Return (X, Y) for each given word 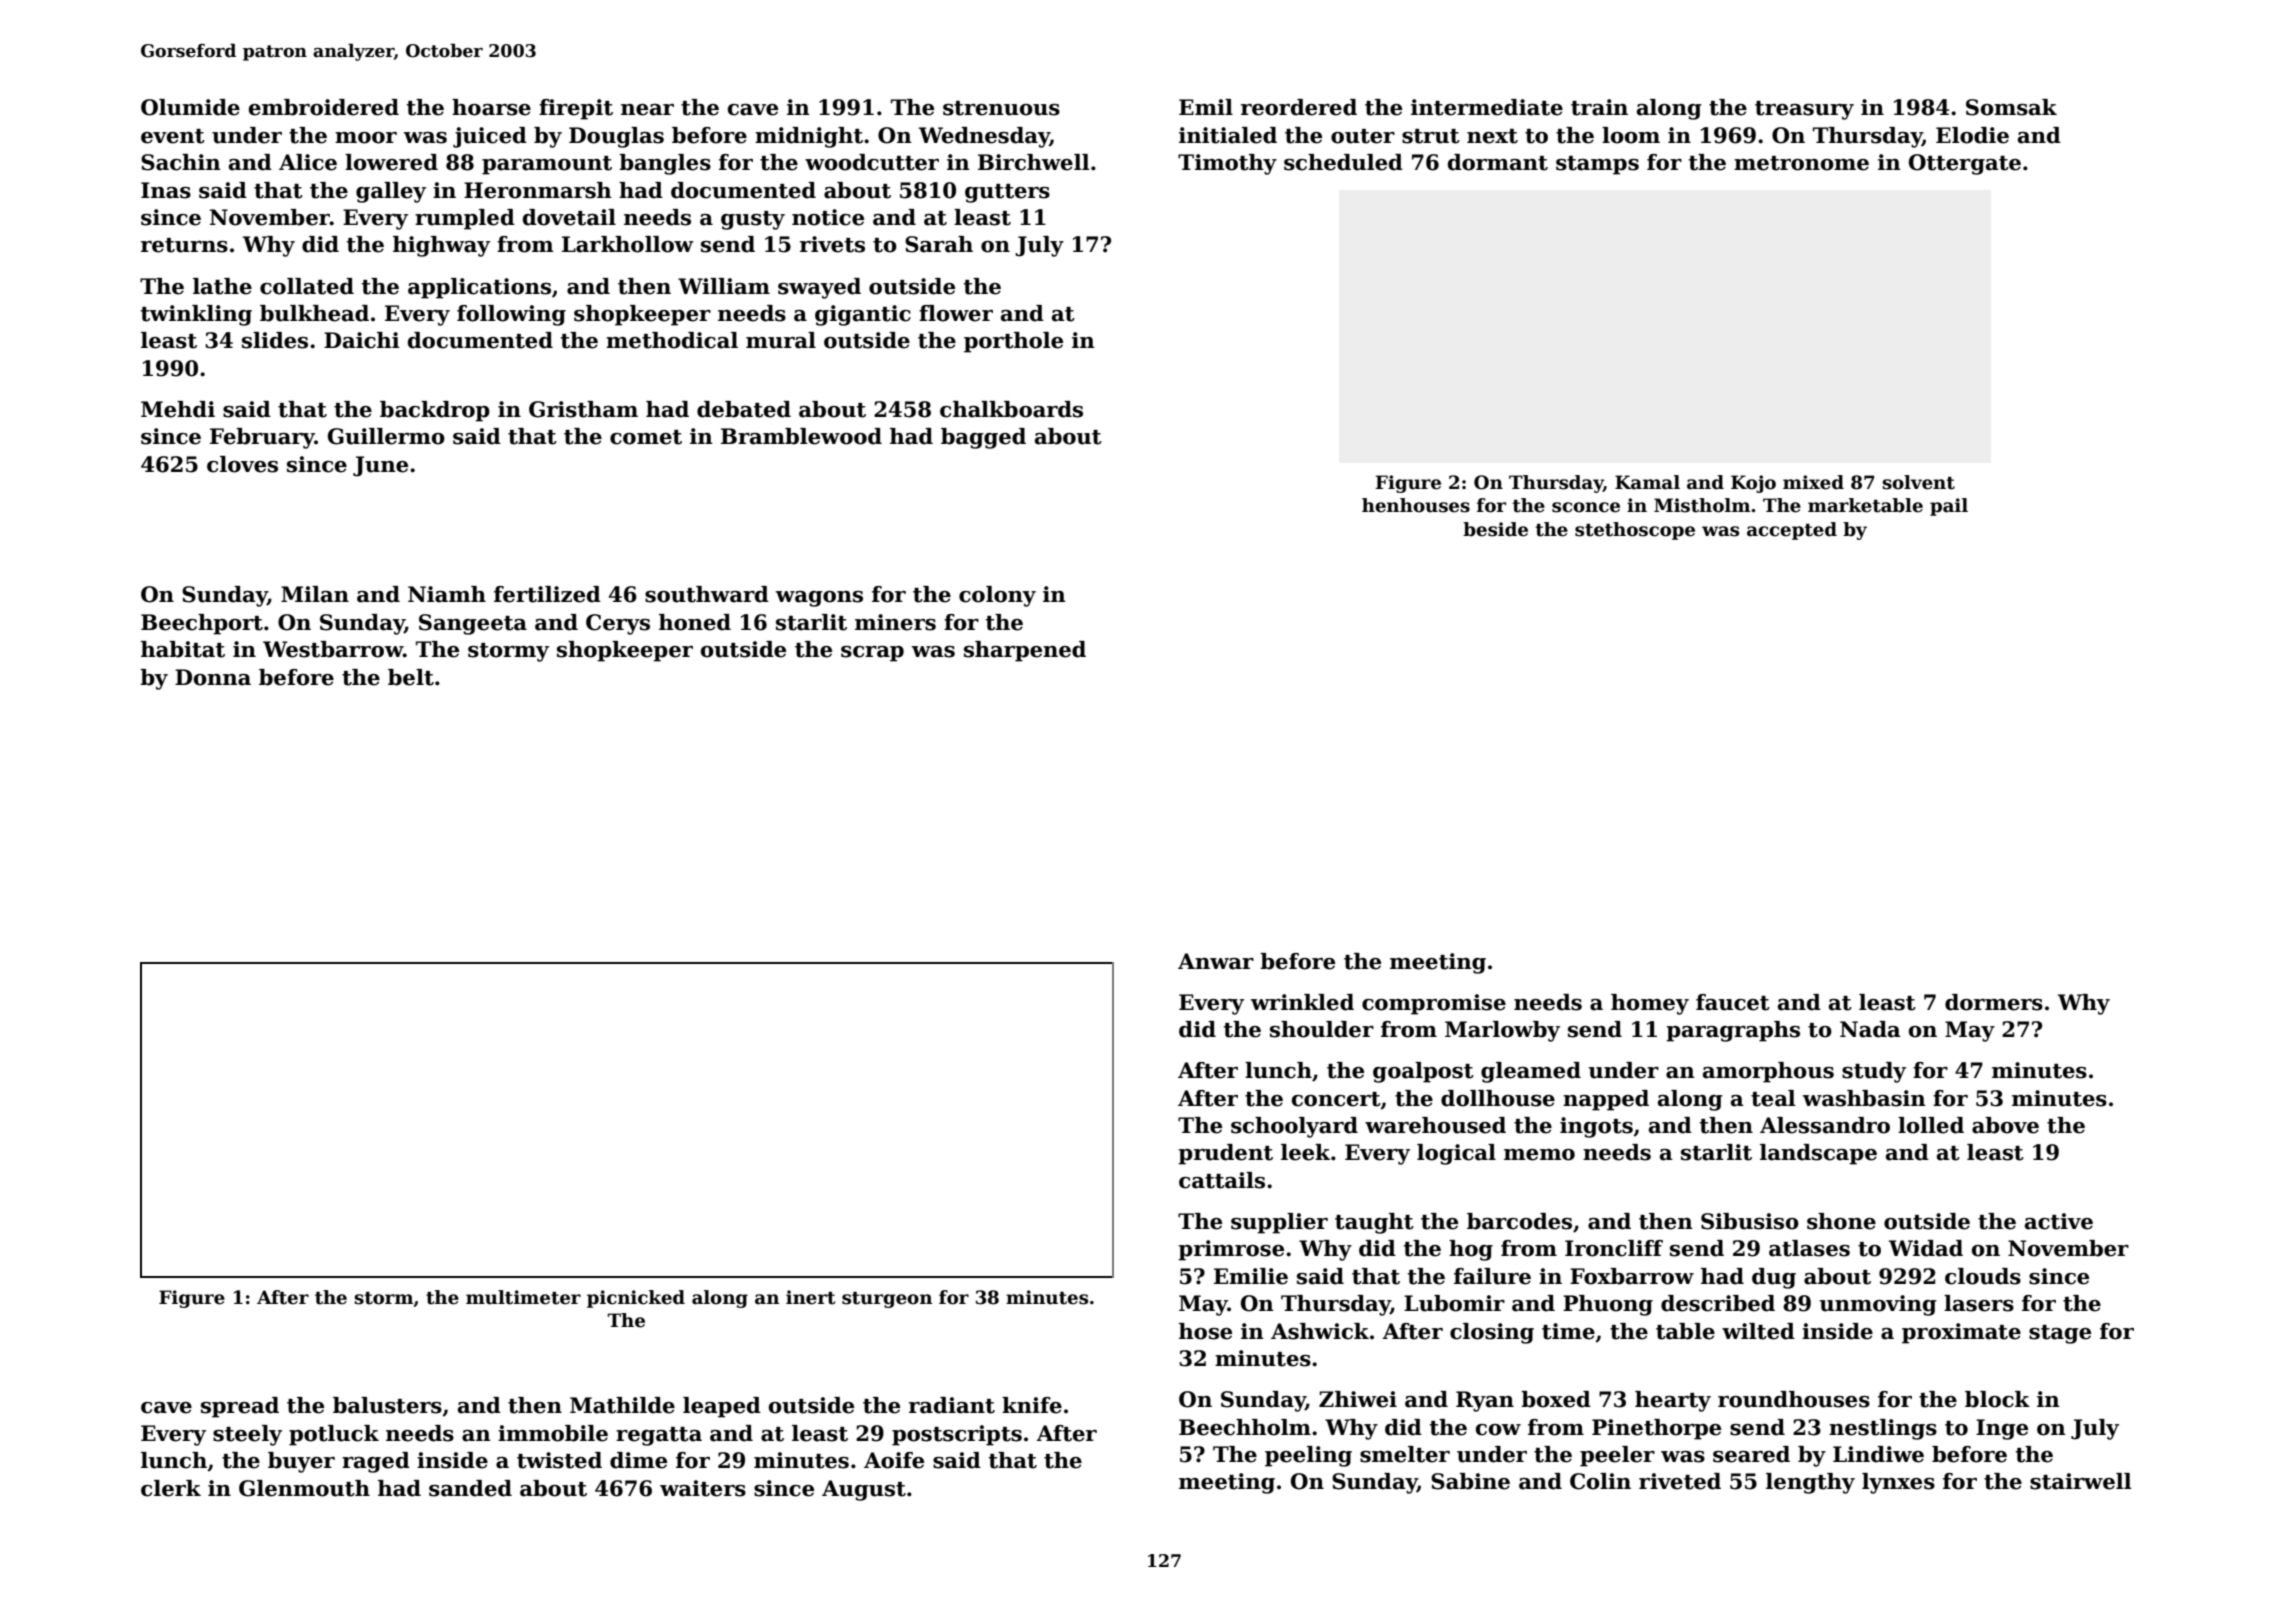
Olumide (190, 107)
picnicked (636, 1299)
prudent (1225, 1154)
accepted (1792, 531)
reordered (1299, 107)
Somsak (2011, 107)
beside (1495, 529)
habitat (183, 649)
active (2059, 1221)
